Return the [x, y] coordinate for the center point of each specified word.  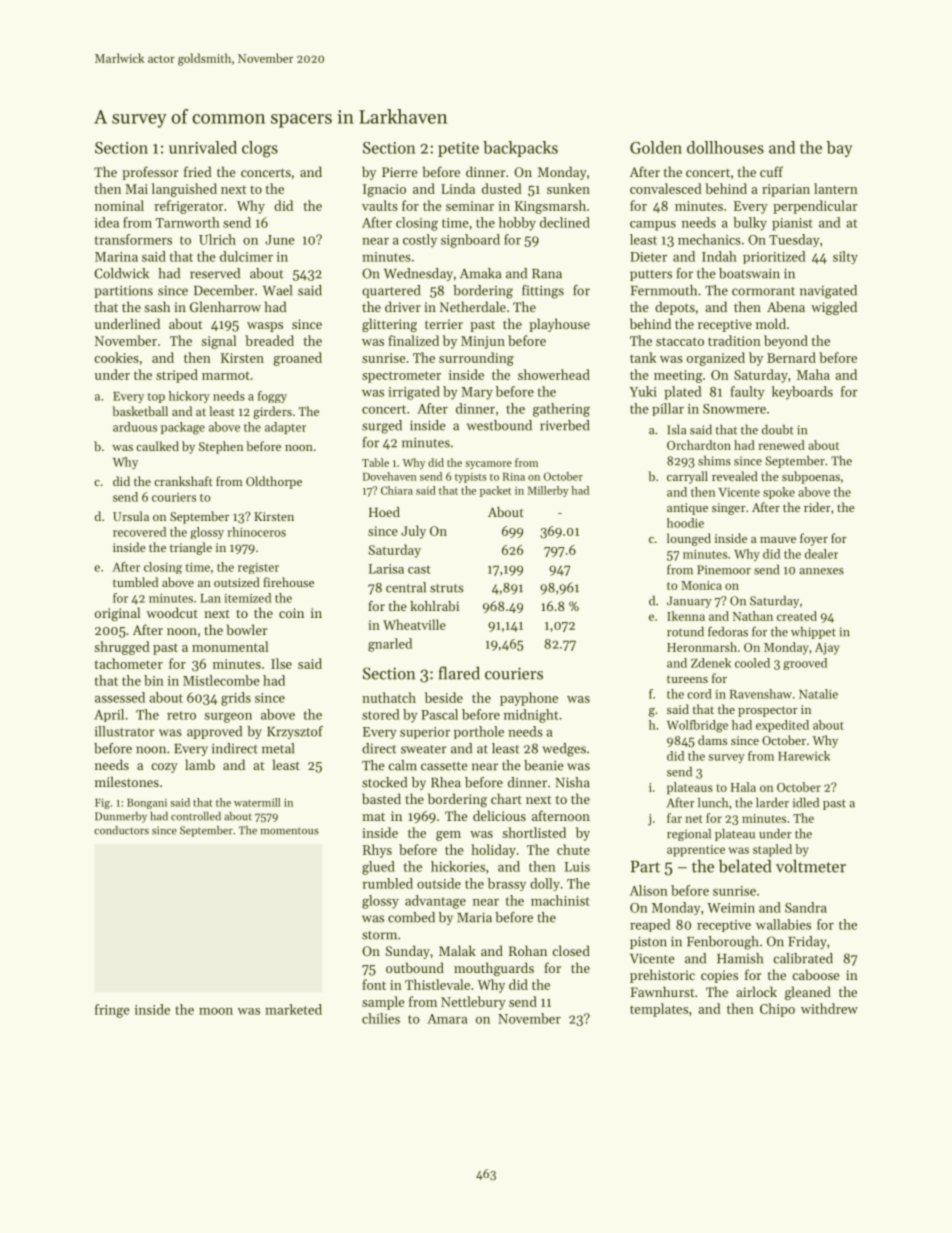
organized [716, 359]
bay [839, 149]
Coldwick [121, 273]
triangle [191, 548]
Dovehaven [390, 476]
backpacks [520, 149]
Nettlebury [473, 1003]
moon [216, 1011]
